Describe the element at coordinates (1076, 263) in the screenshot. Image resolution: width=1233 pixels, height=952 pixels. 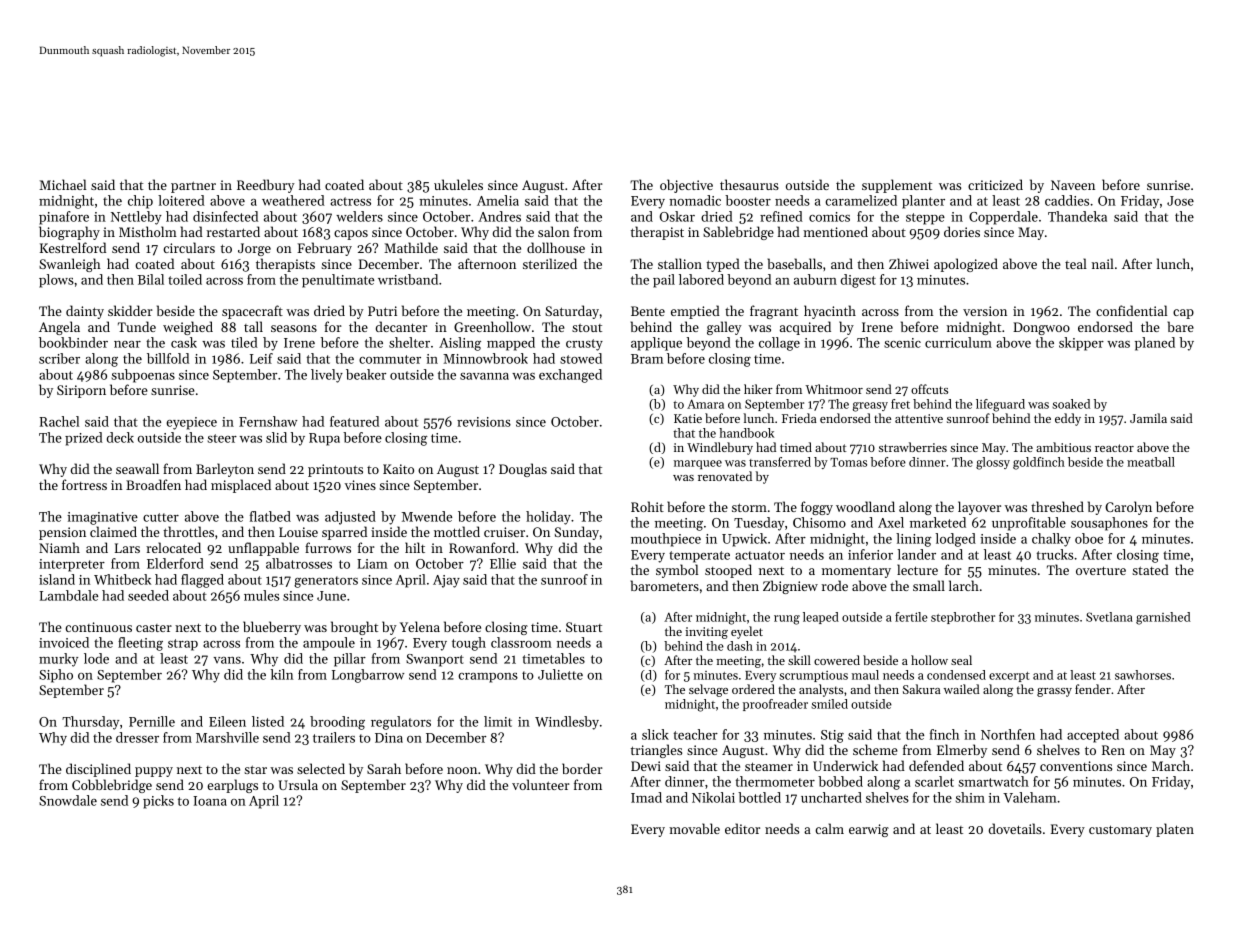
I see `teal` at that location.
